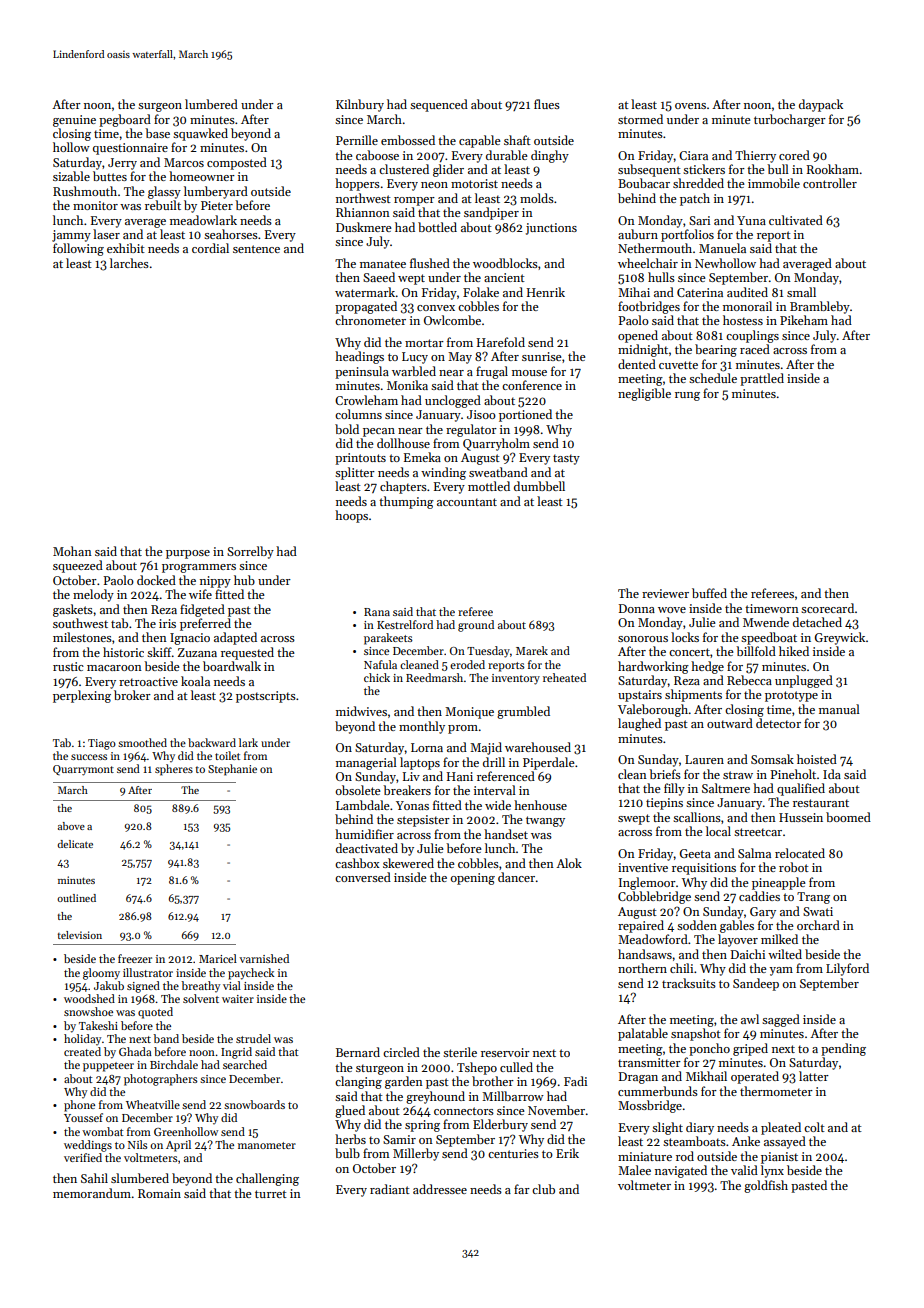 The image size is (924, 1308). Describe the element at coordinates (706, 1076) in the image. I see `Mikhail` at that location.
